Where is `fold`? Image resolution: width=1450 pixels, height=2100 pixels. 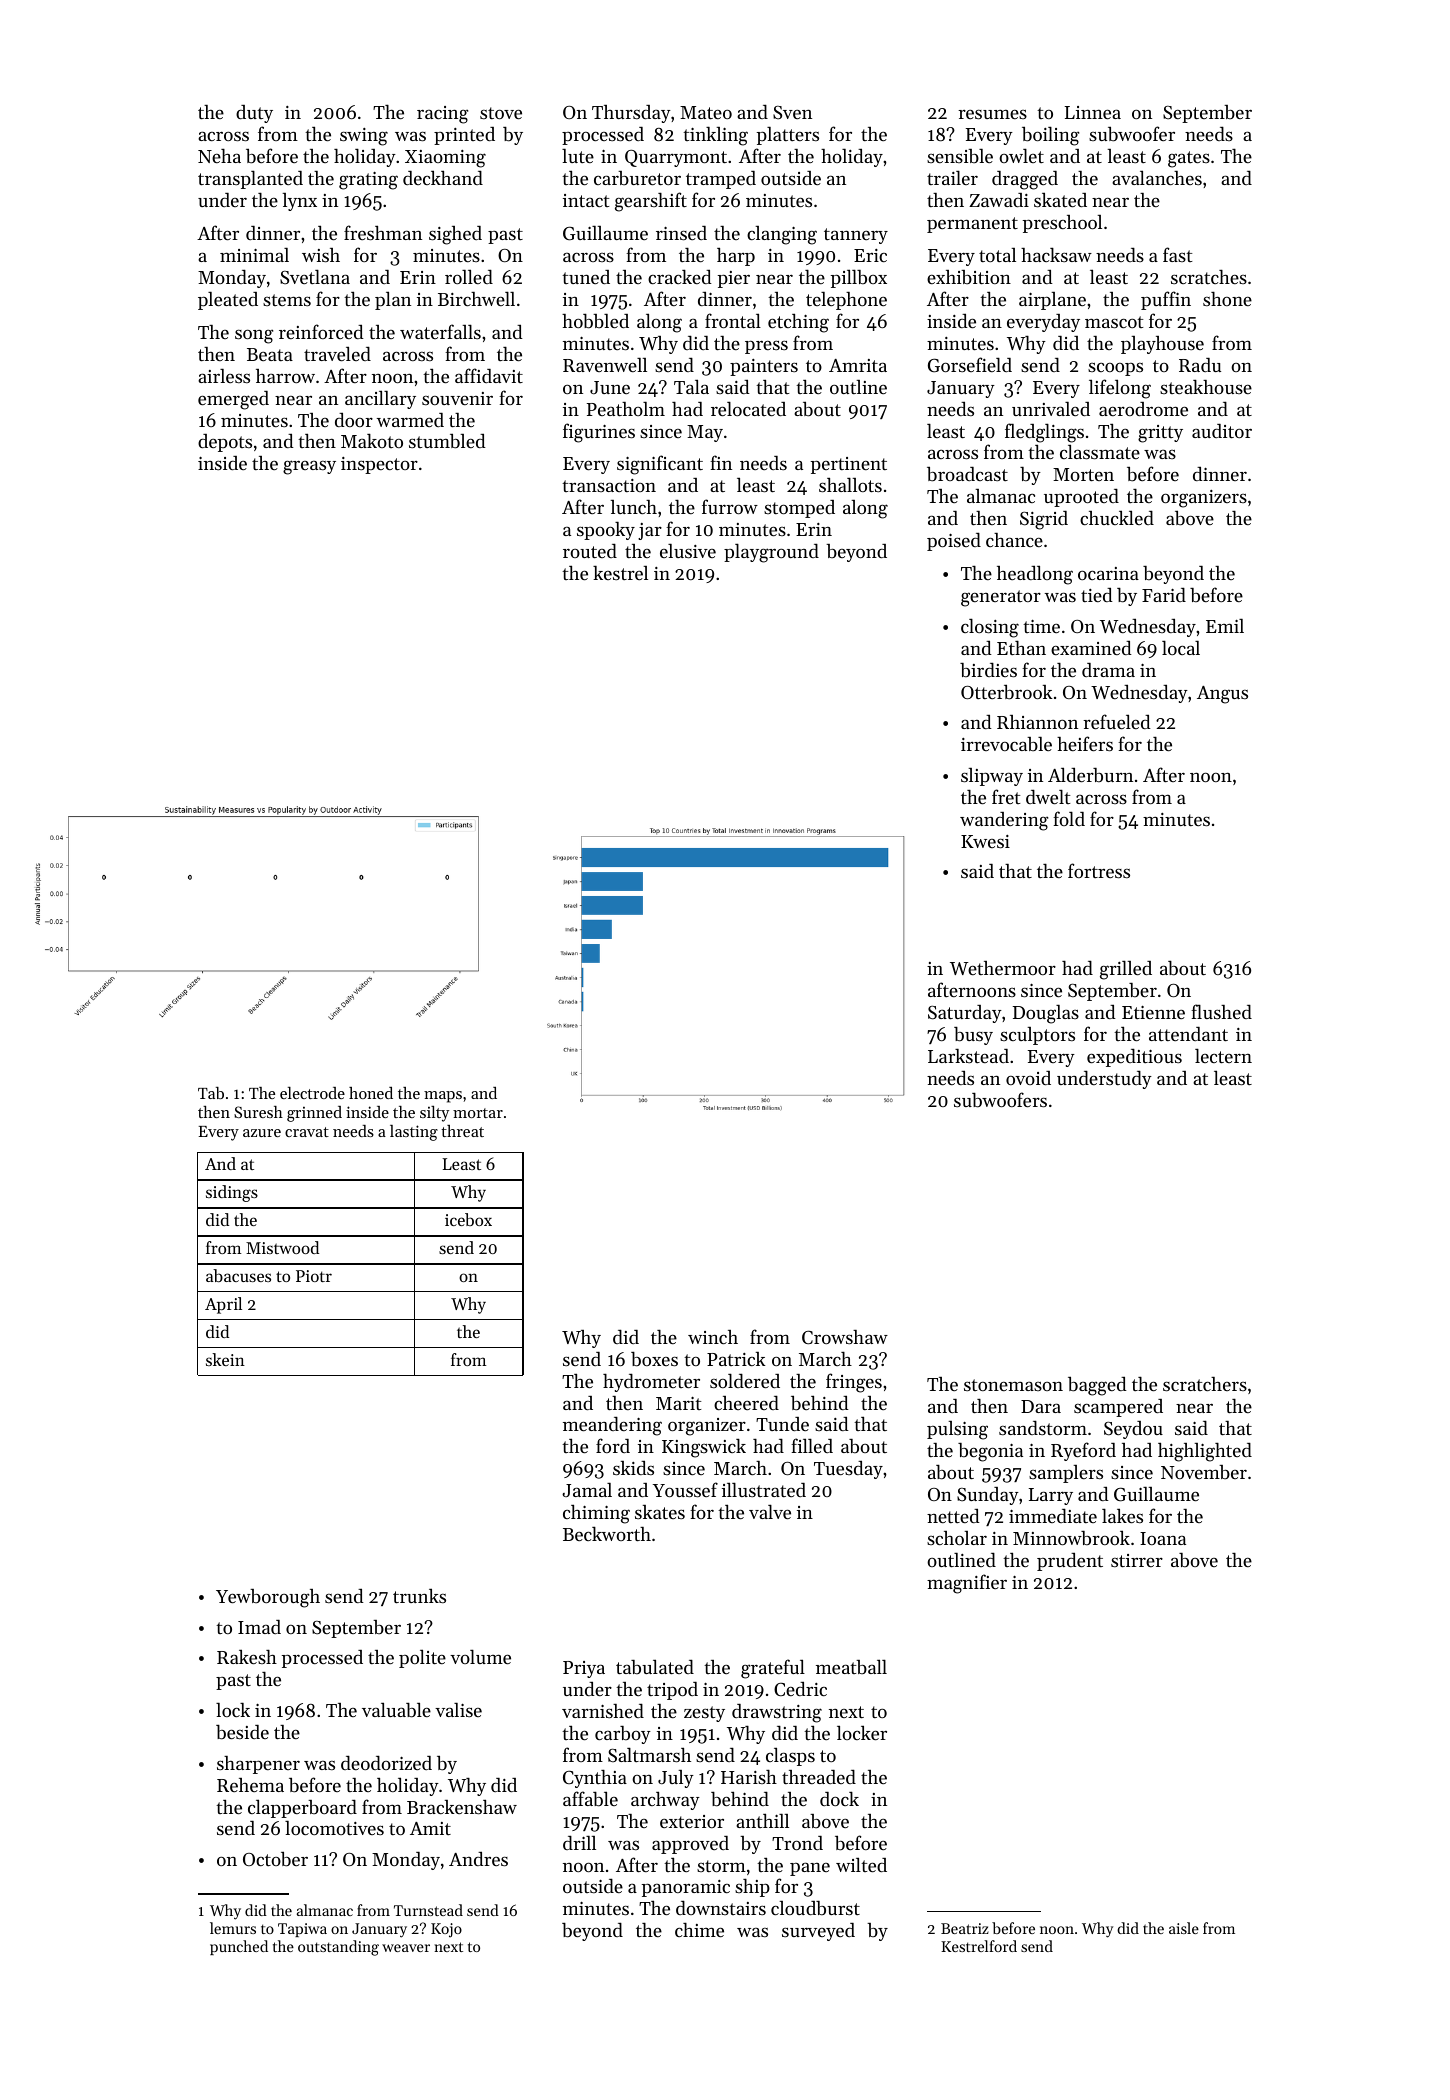
fold is located at coordinates (1069, 818).
